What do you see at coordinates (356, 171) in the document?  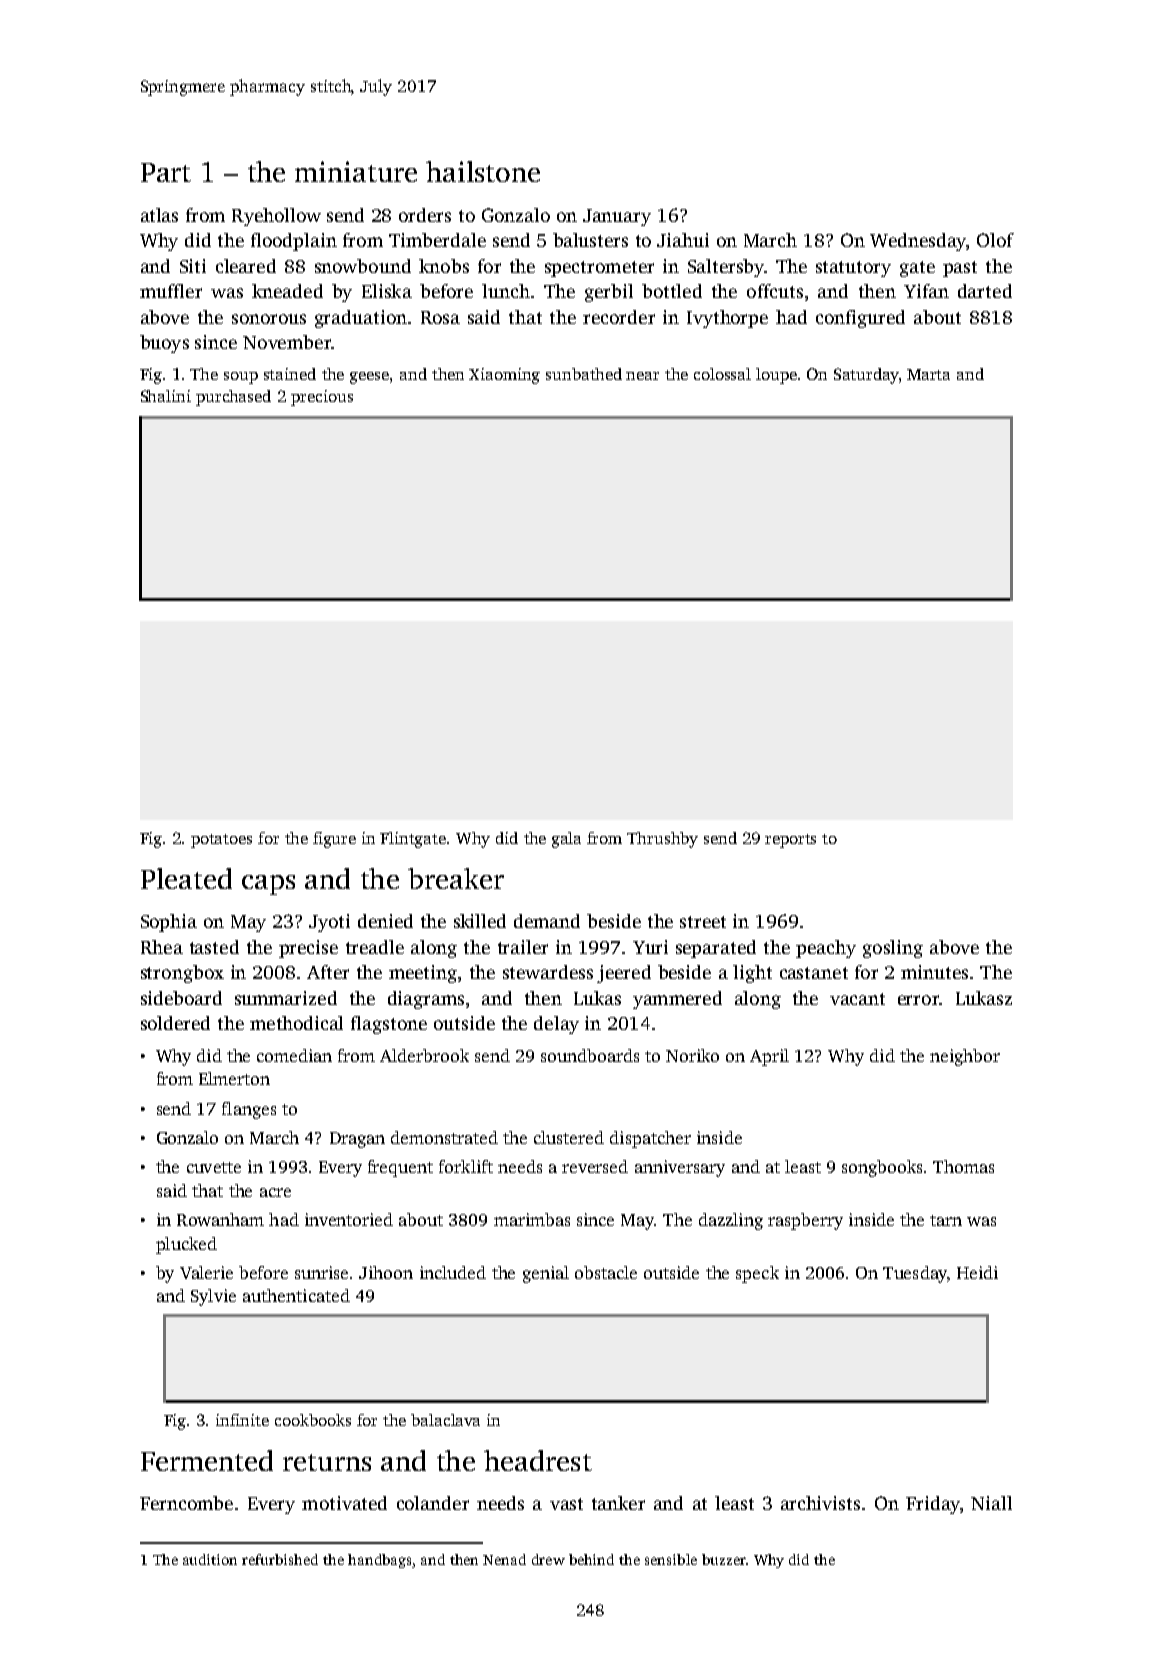 I see `miniature` at bounding box center [356, 171].
